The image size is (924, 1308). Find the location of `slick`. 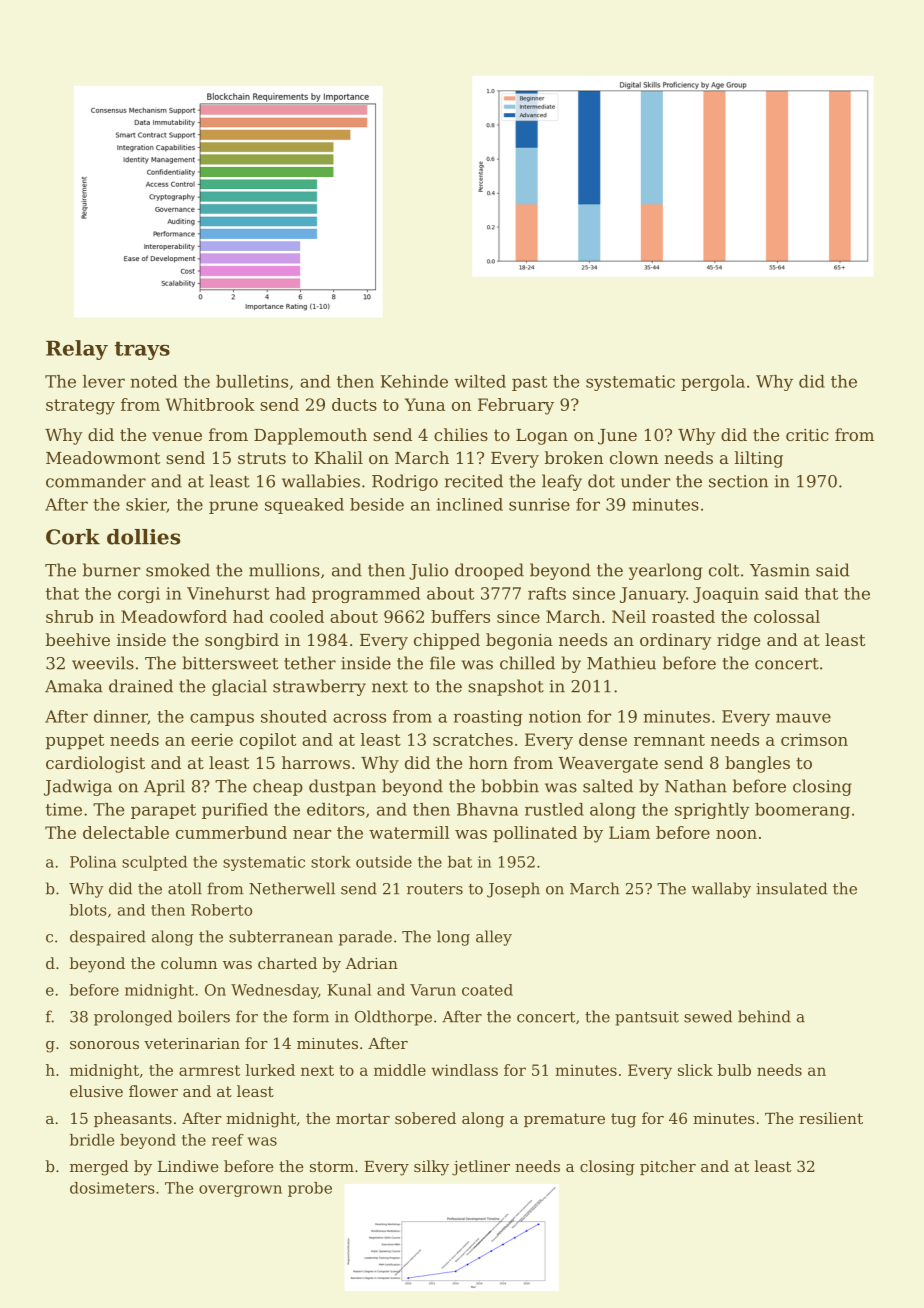

slick is located at coordinates (695, 1070).
